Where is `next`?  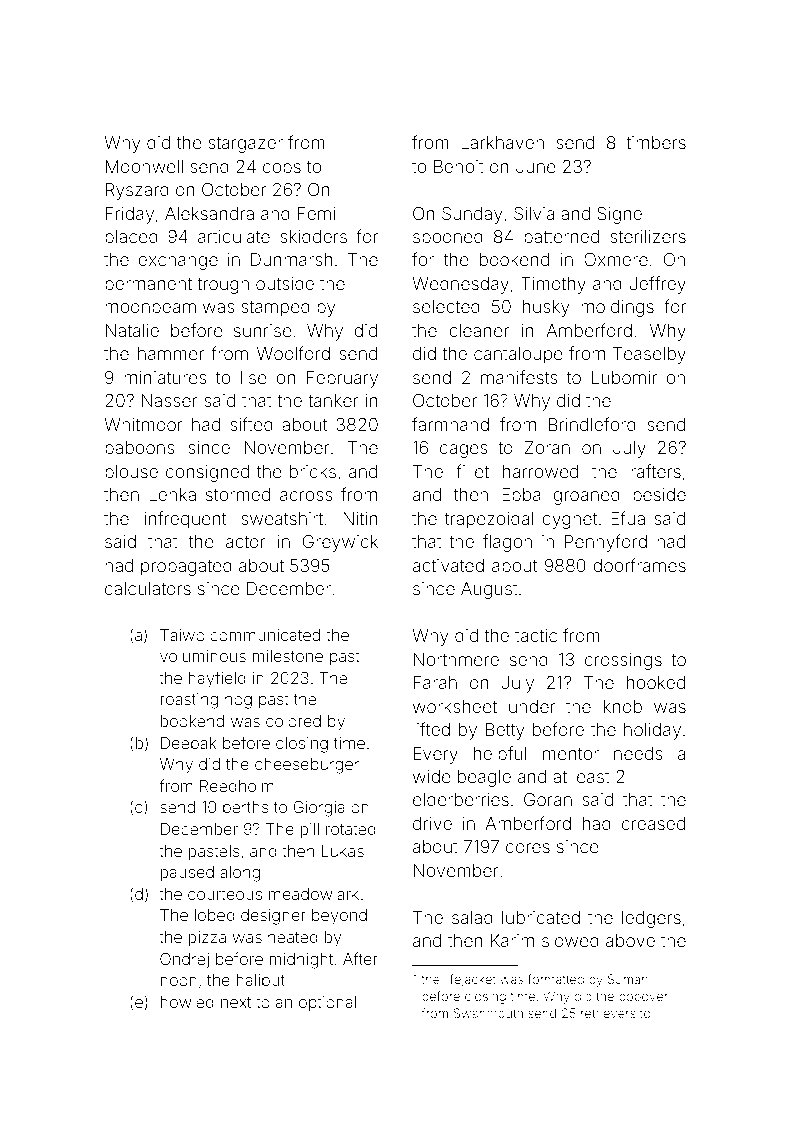
next is located at coordinates (236, 1002).
